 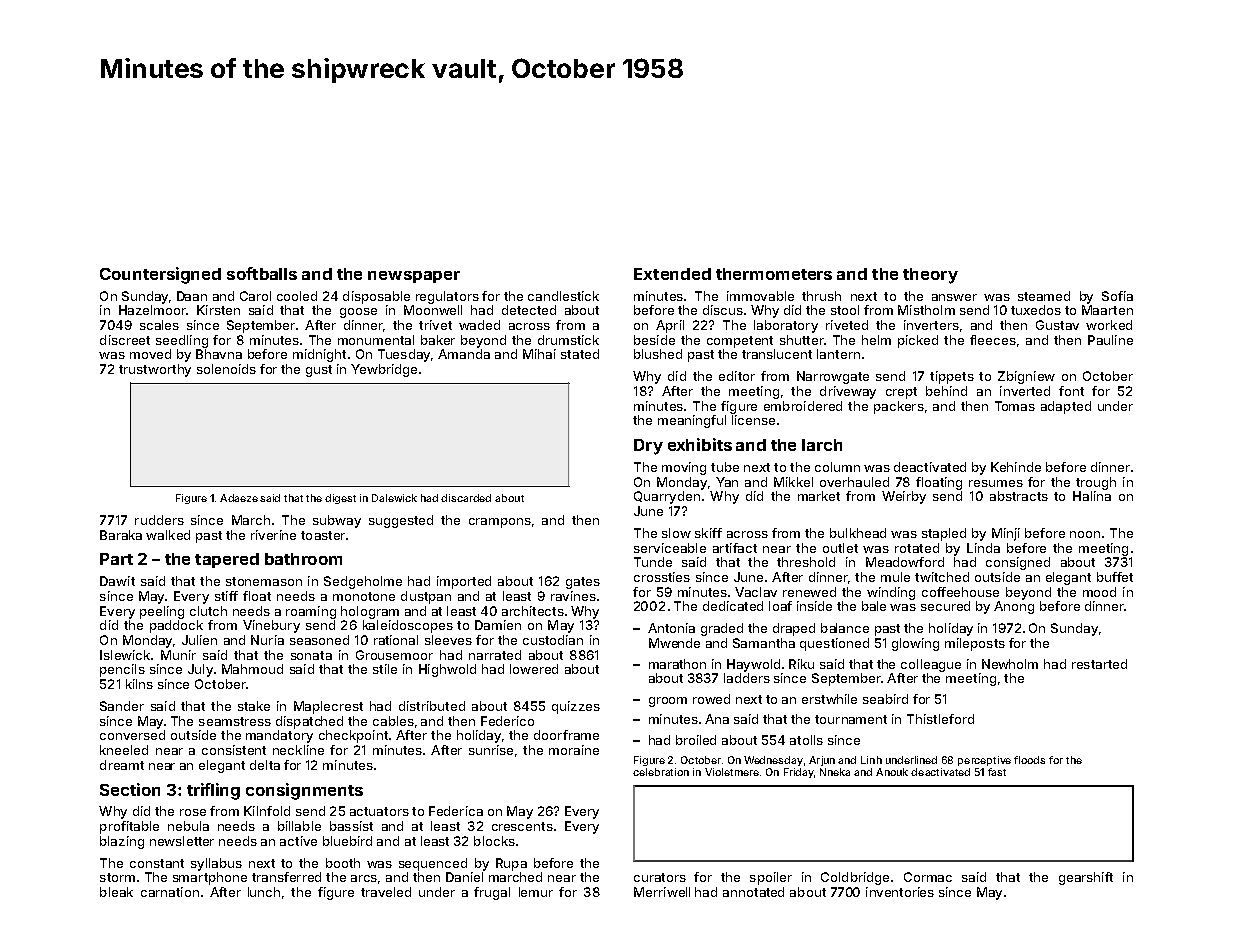 I want to click on softballs, so click(x=262, y=273).
